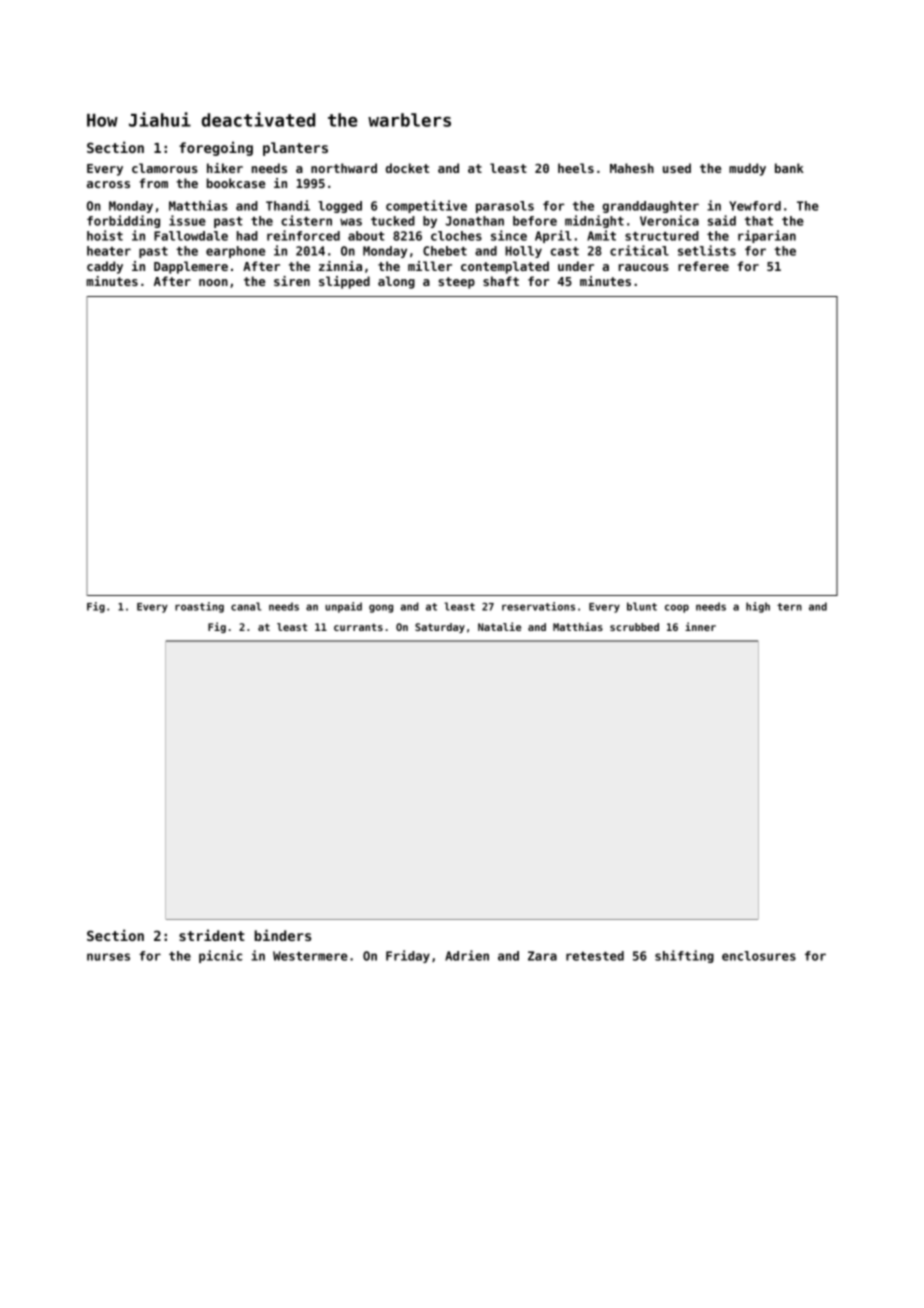 This image has width=924, height=1308. Describe the element at coordinates (216, 148) in the image. I see `foregoing` at that location.
